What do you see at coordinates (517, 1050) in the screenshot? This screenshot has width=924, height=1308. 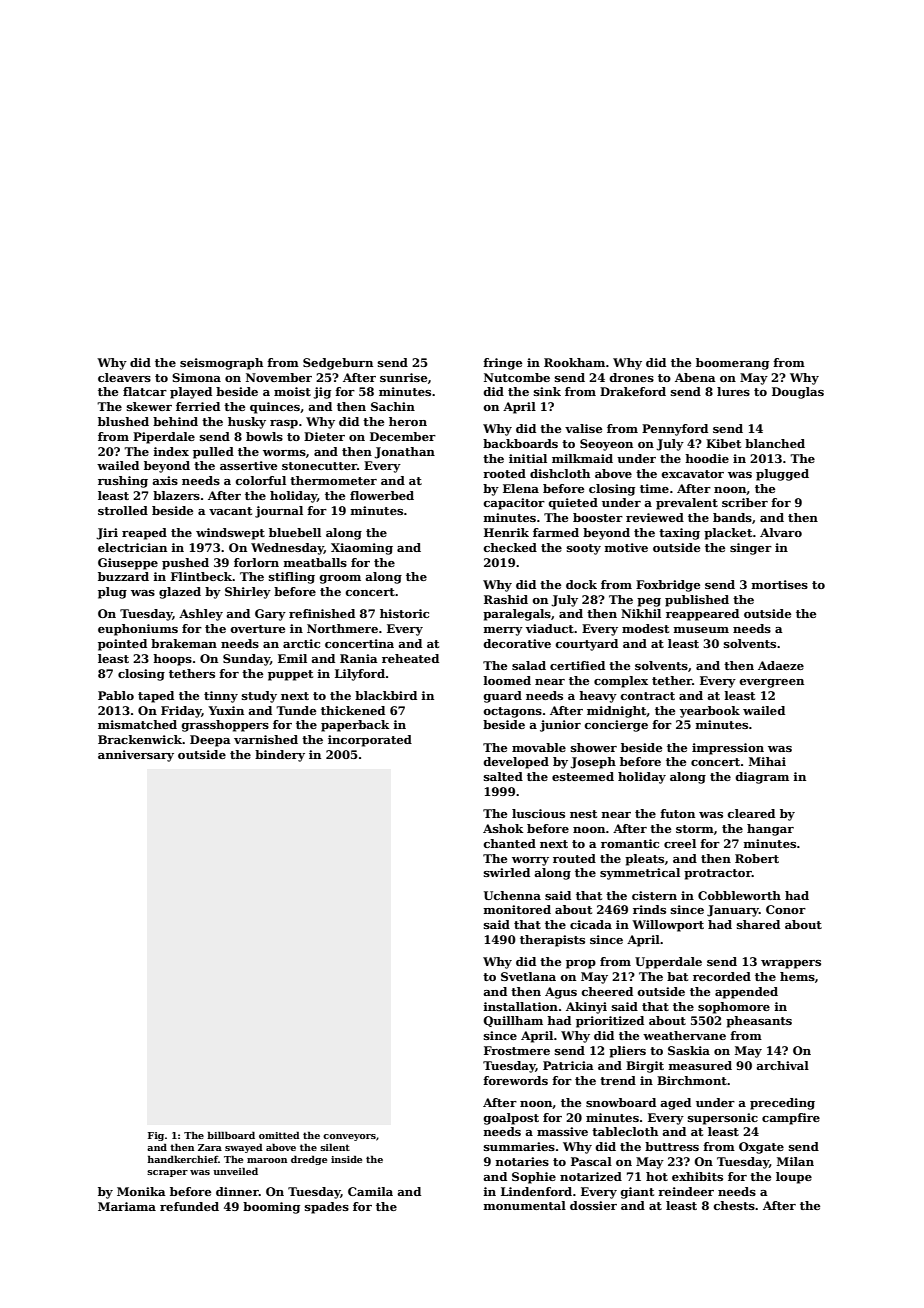 I see `Frostmere` at bounding box center [517, 1050].
